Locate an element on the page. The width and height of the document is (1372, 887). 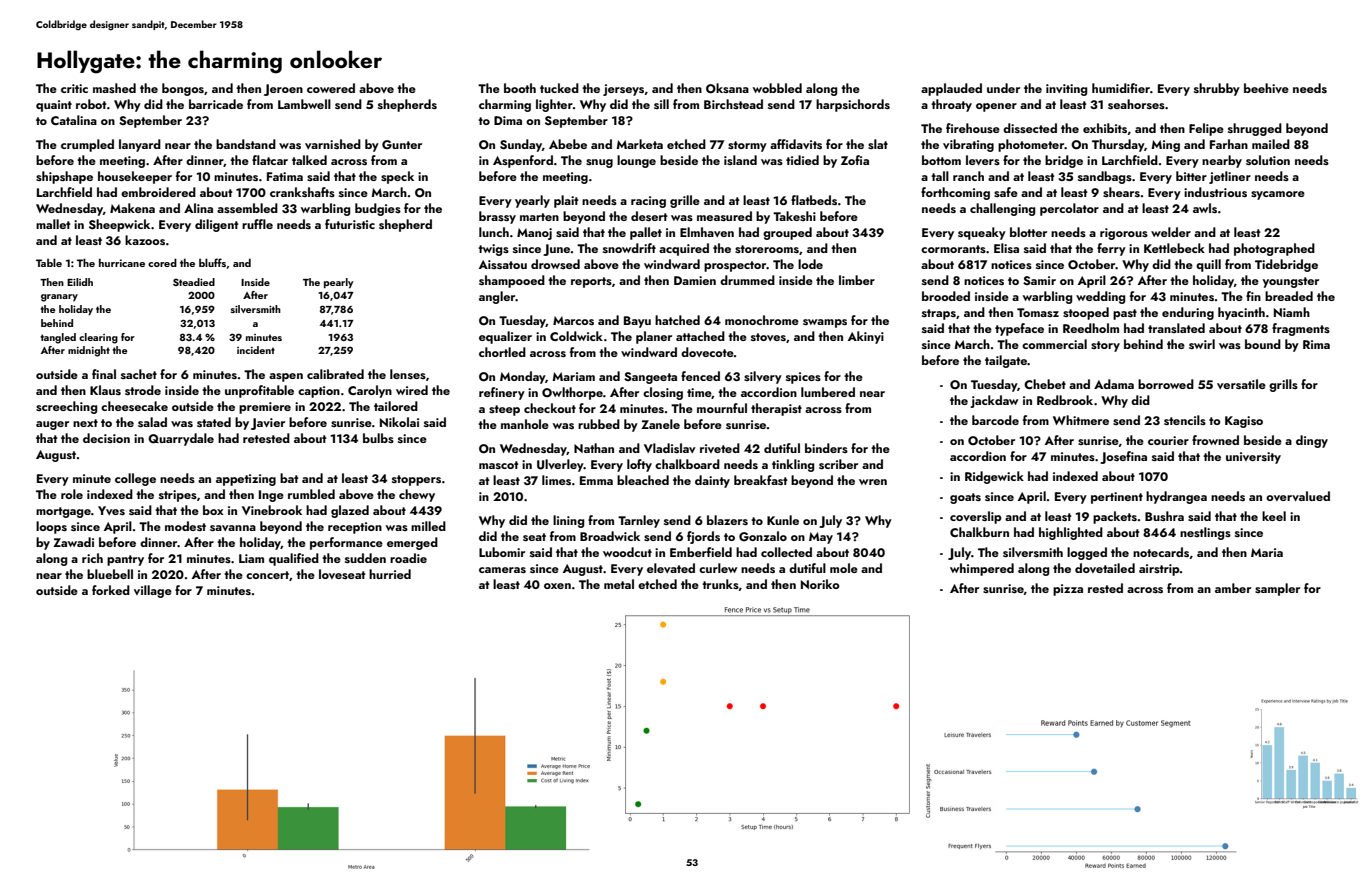
bluebell is located at coordinates (110, 574).
